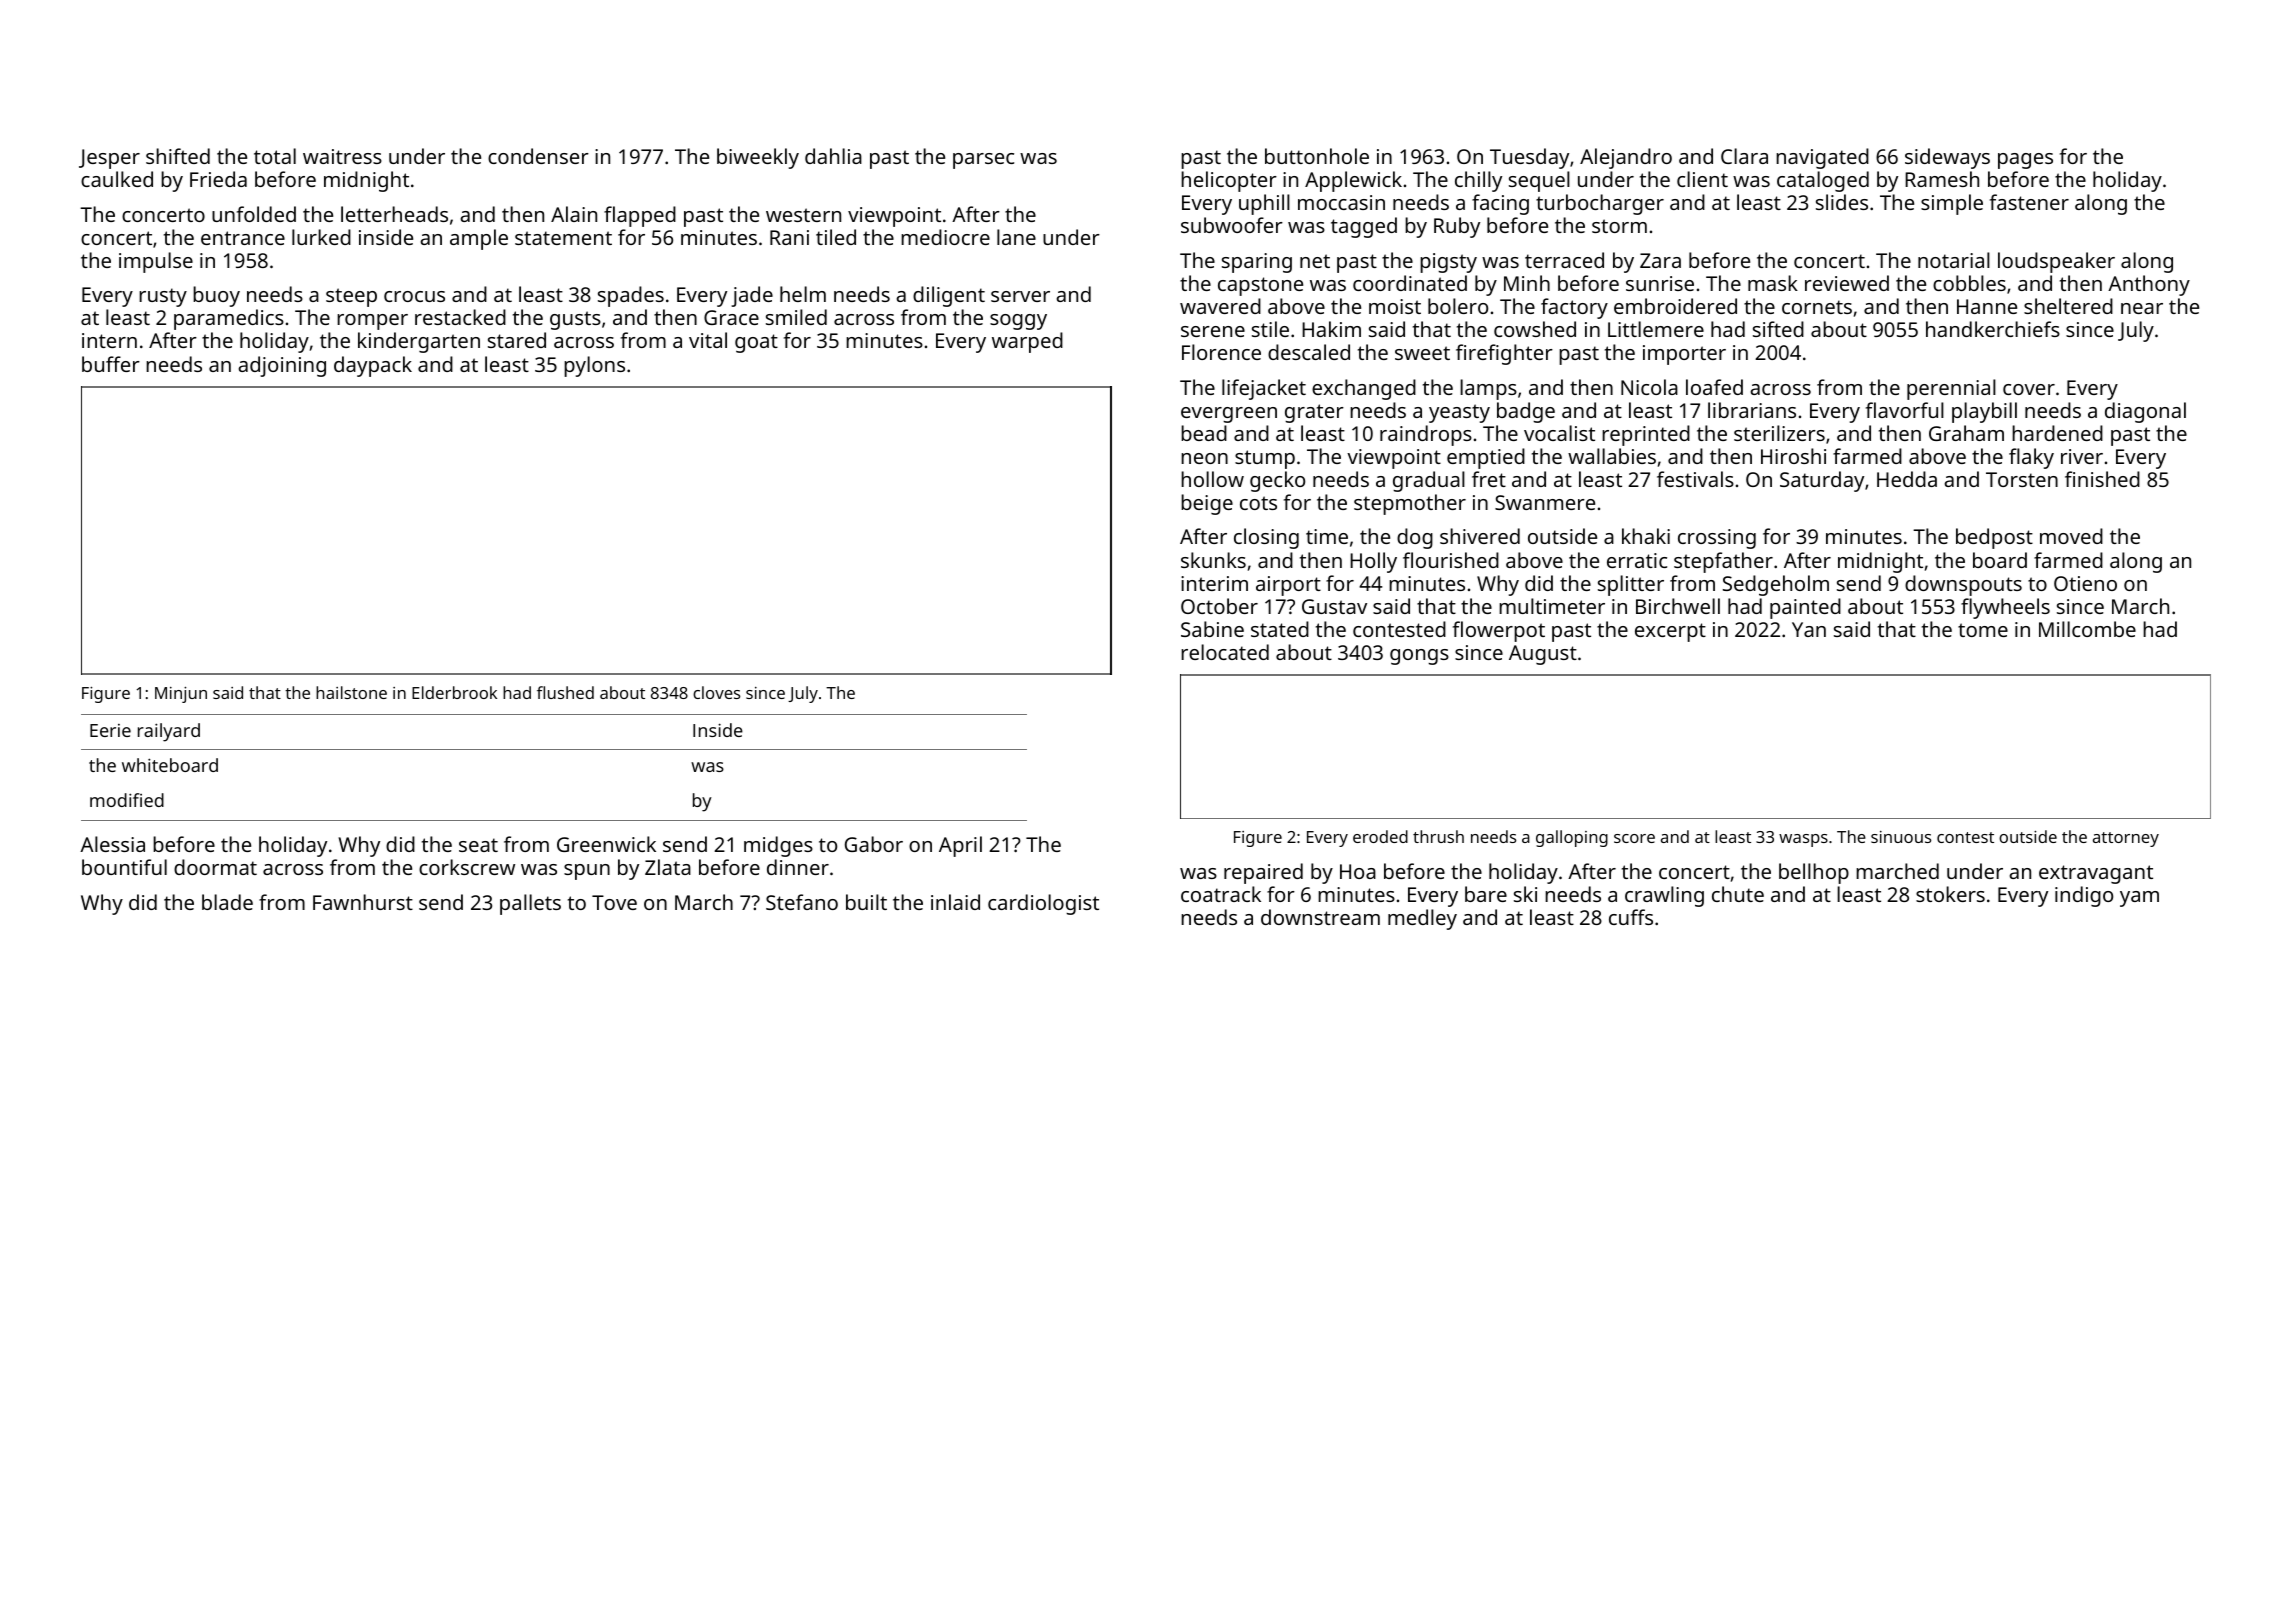  I want to click on downstream, so click(1320, 917).
